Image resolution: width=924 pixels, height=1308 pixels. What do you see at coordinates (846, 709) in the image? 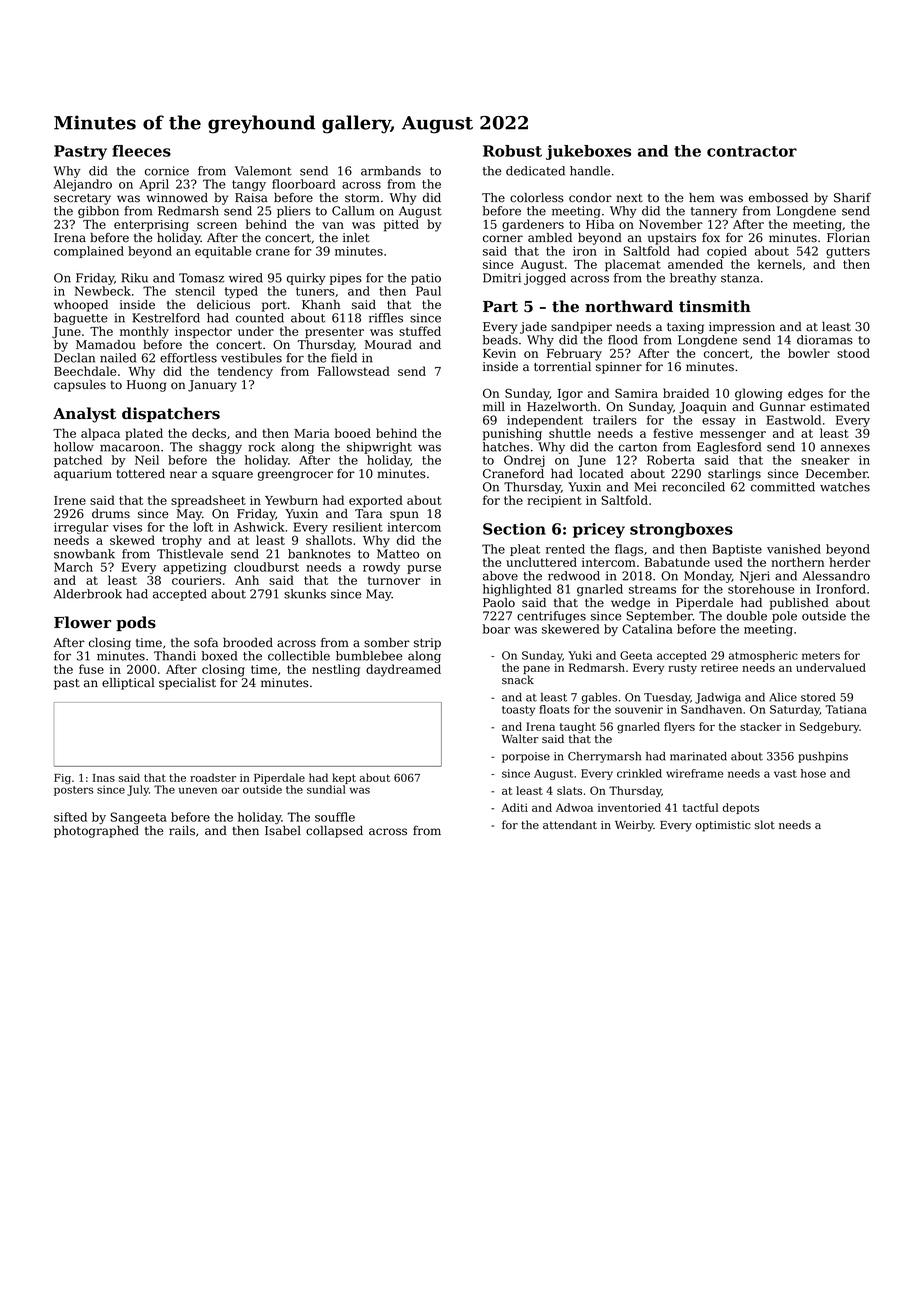
I see `Tatiana` at bounding box center [846, 709].
